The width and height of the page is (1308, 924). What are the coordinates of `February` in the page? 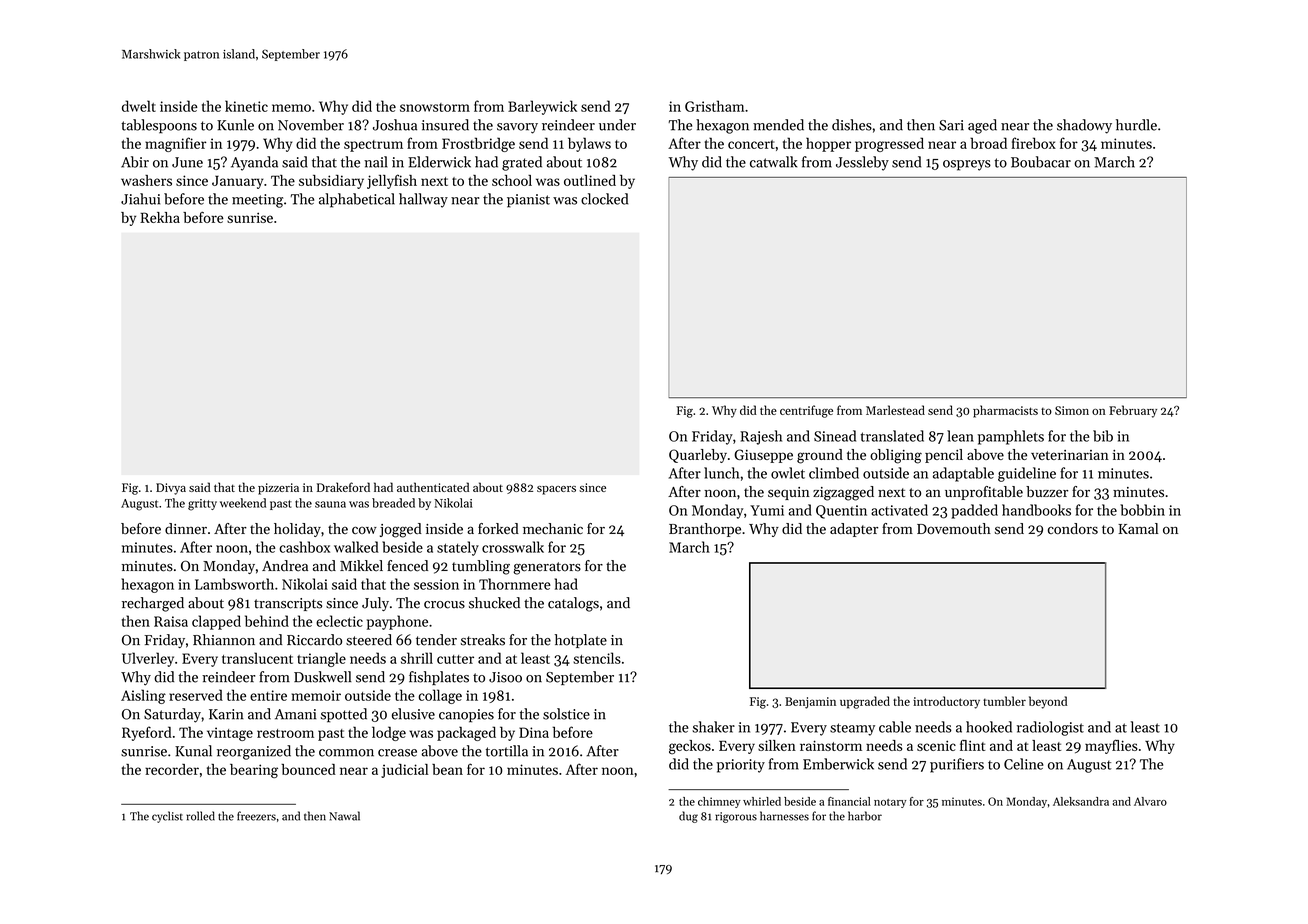 It's located at (1133, 411).
